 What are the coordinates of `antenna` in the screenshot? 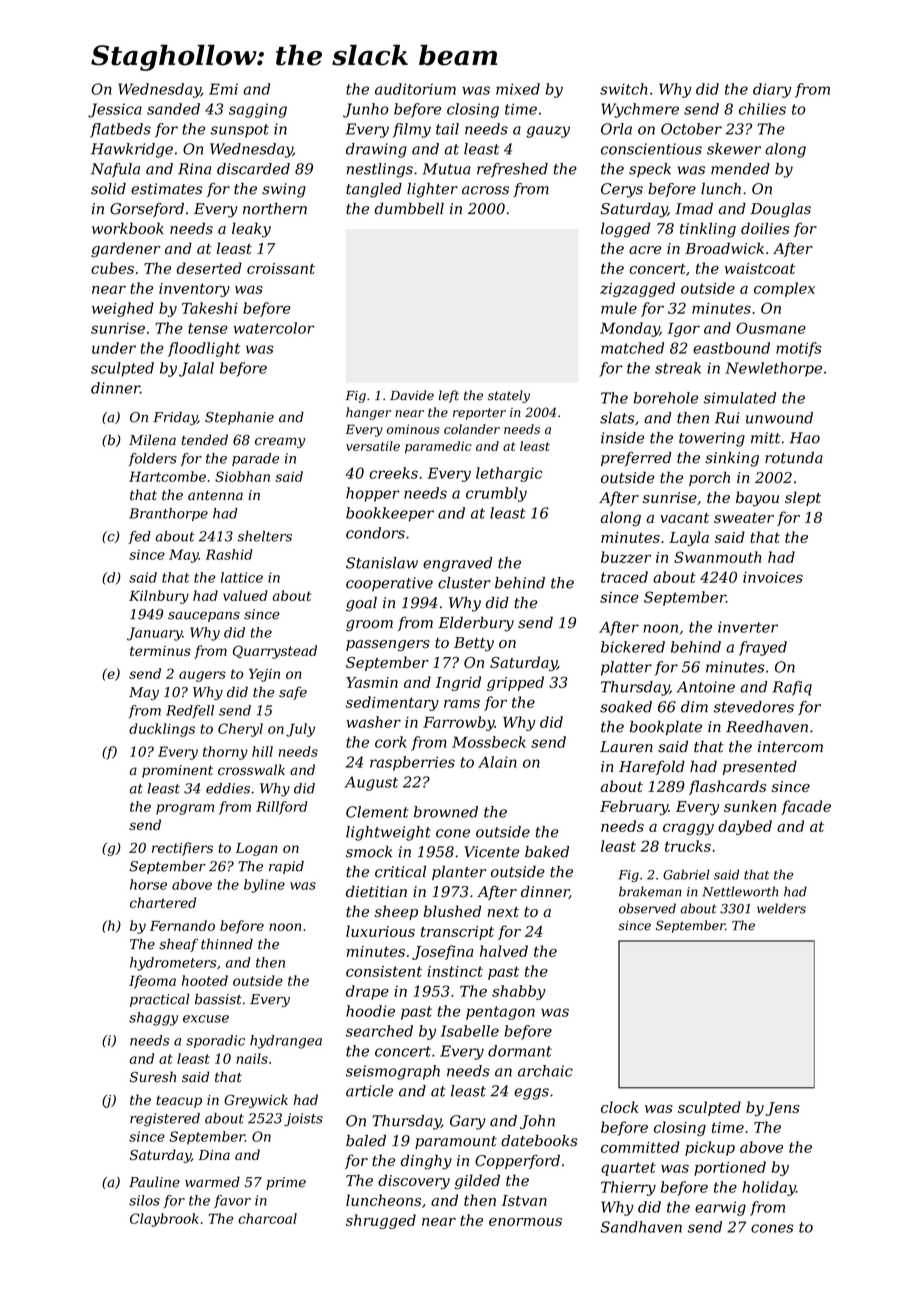 It's located at (215, 495).
